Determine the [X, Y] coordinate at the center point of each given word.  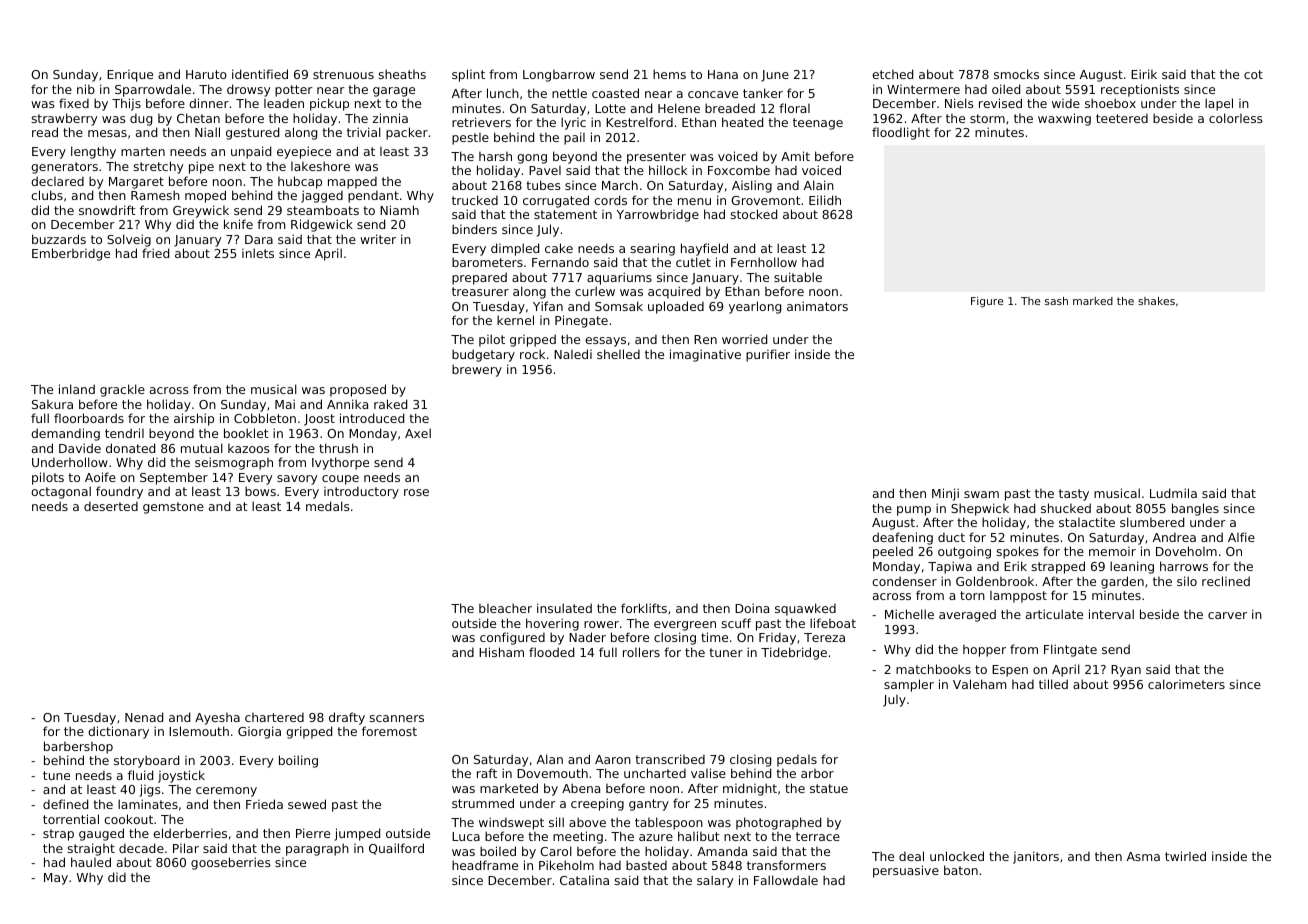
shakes [1156, 301]
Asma [1143, 856]
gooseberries [231, 863]
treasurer [480, 291]
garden [1122, 582]
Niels [959, 103]
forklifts [644, 608]
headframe [485, 865]
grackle [122, 390]
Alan [550, 759]
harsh [495, 156]
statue [829, 788]
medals [328, 506]
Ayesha [217, 719]
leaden [284, 103]
